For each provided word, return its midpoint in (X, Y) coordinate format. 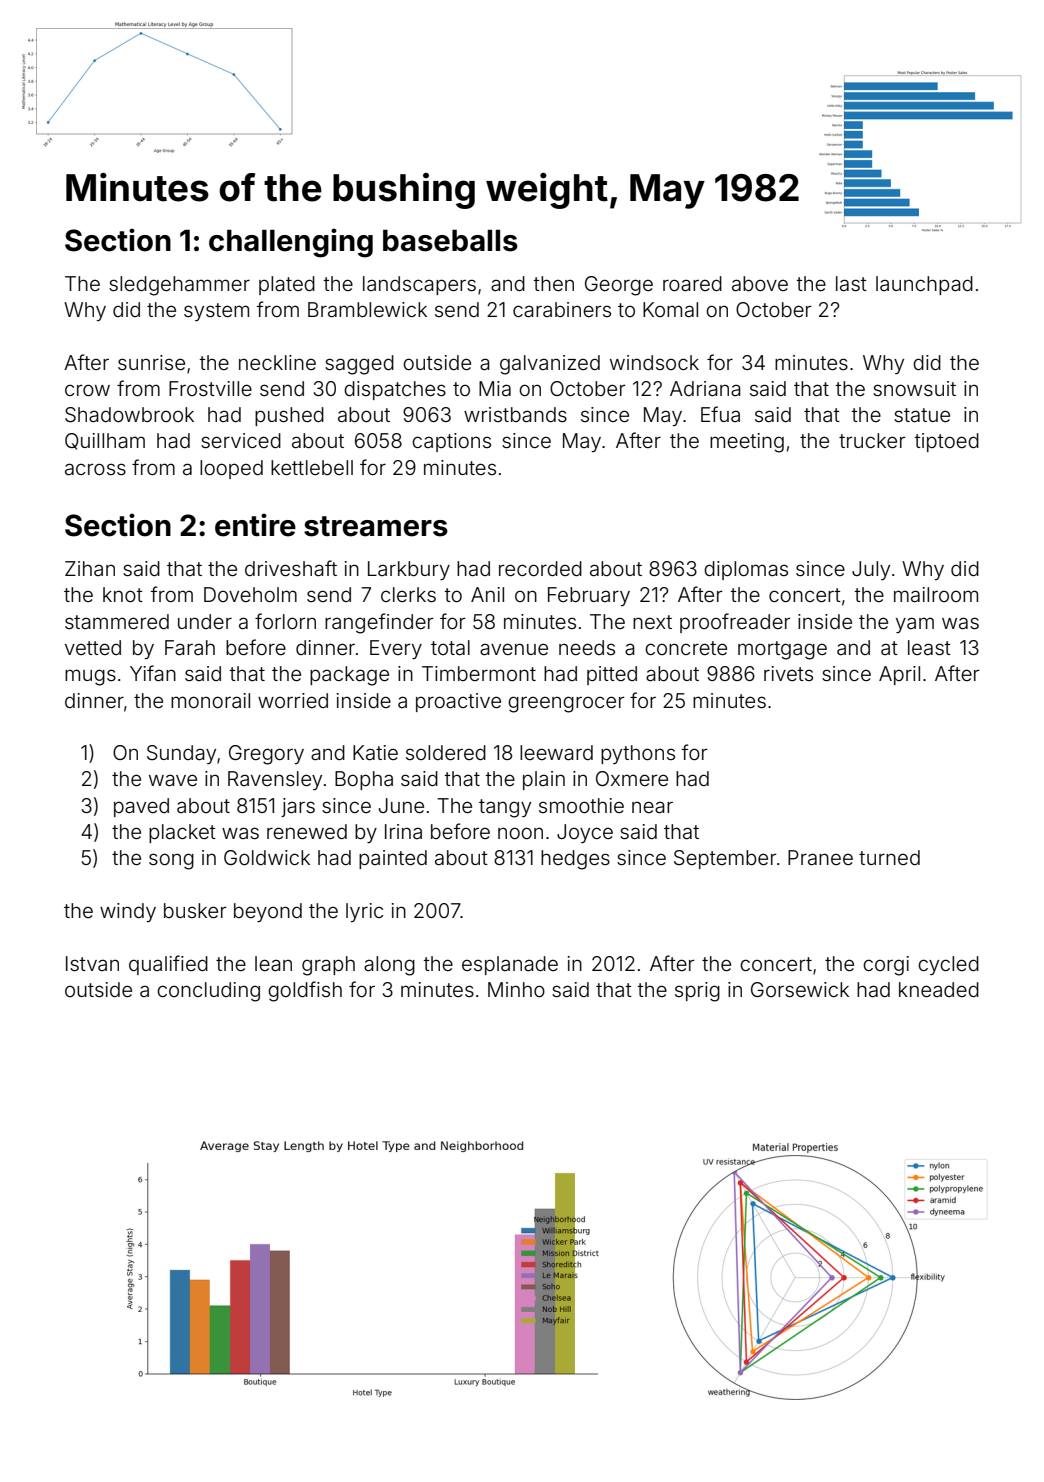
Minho (516, 989)
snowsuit (914, 388)
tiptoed (946, 442)
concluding (208, 992)
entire (255, 525)
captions (451, 442)
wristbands (515, 414)
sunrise (151, 362)
